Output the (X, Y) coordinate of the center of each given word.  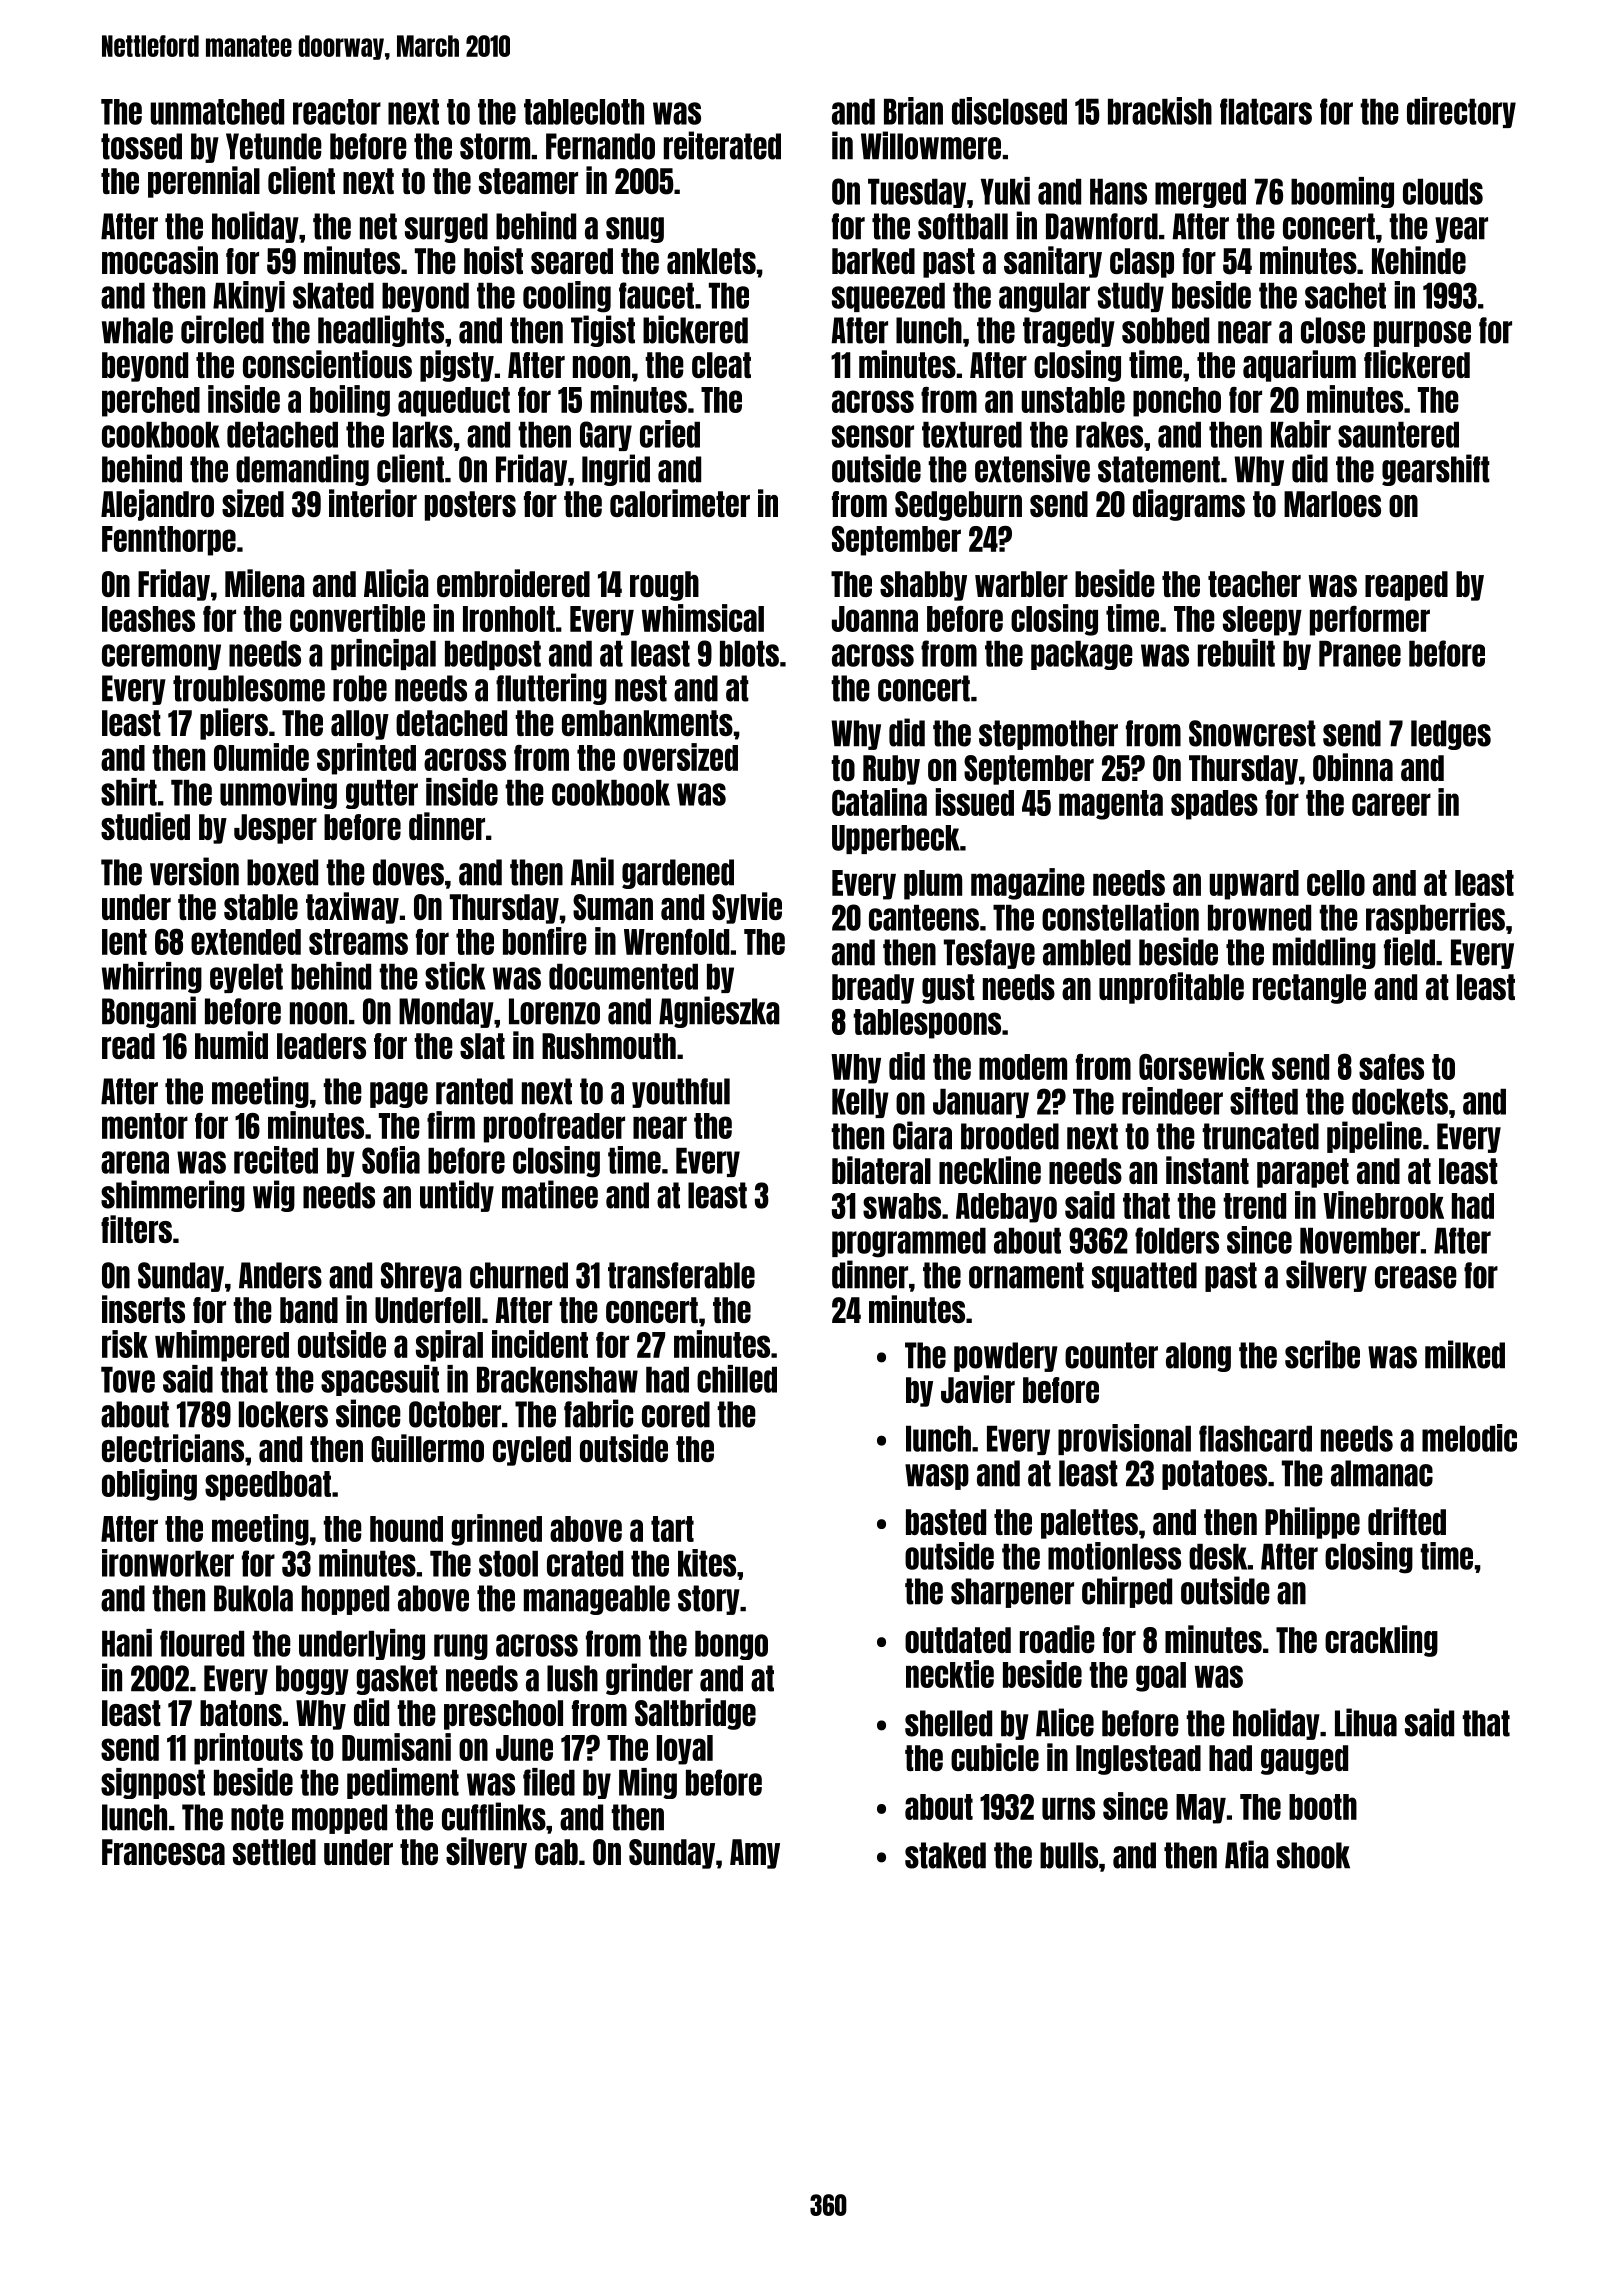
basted (946, 1522)
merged (1200, 193)
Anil (592, 871)
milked (1465, 1354)
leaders (321, 1046)
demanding (302, 470)
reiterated (722, 145)
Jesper (275, 829)
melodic (1469, 1438)
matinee (550, 1194)
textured (972, 435)
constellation (1120, 917)
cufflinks (494, 1816)
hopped (345, 1600)
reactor (337, 112)
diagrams (1189, 505)
